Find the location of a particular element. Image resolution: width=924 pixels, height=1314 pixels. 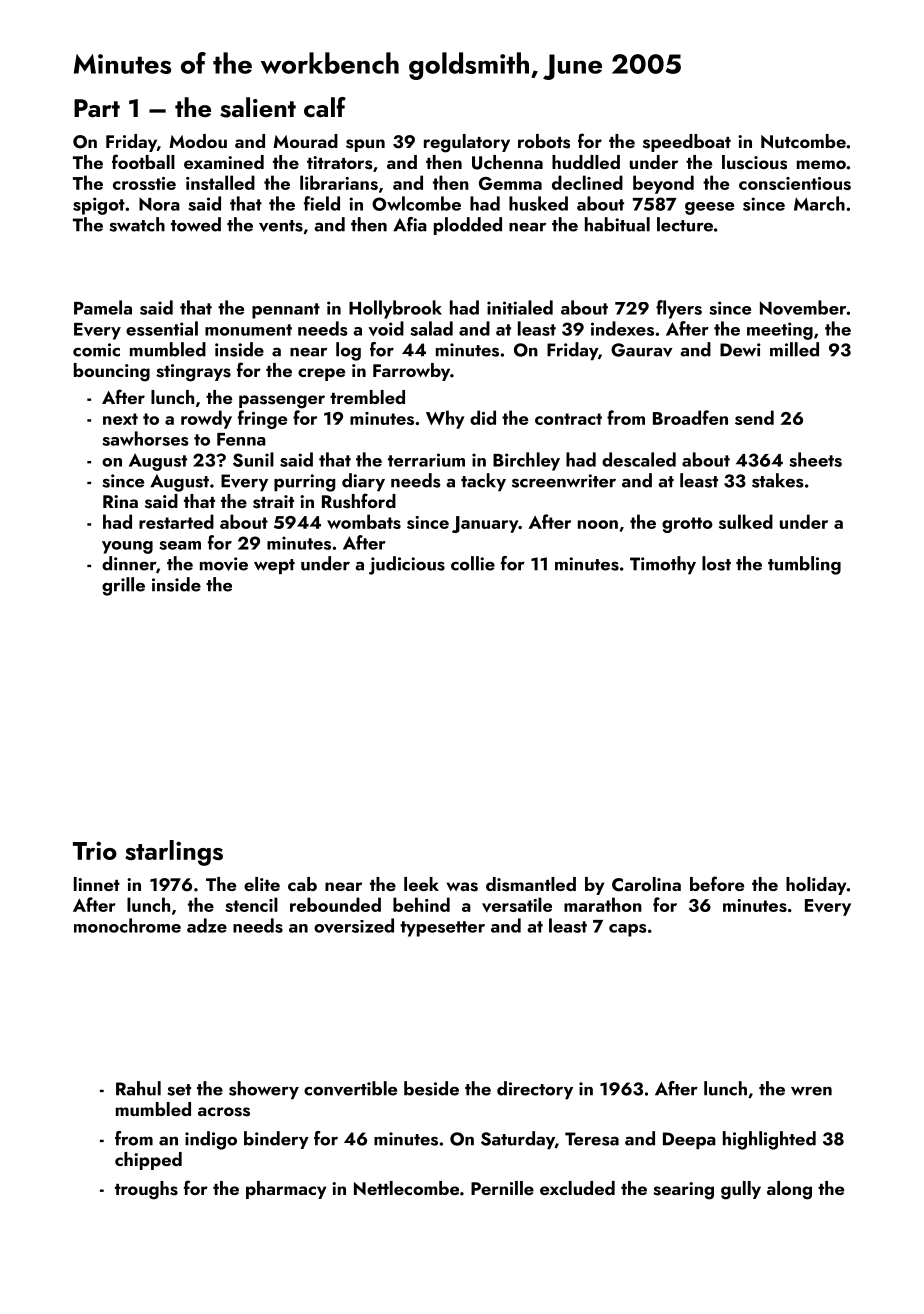

regulatory is located at coordinates (467, 143).
